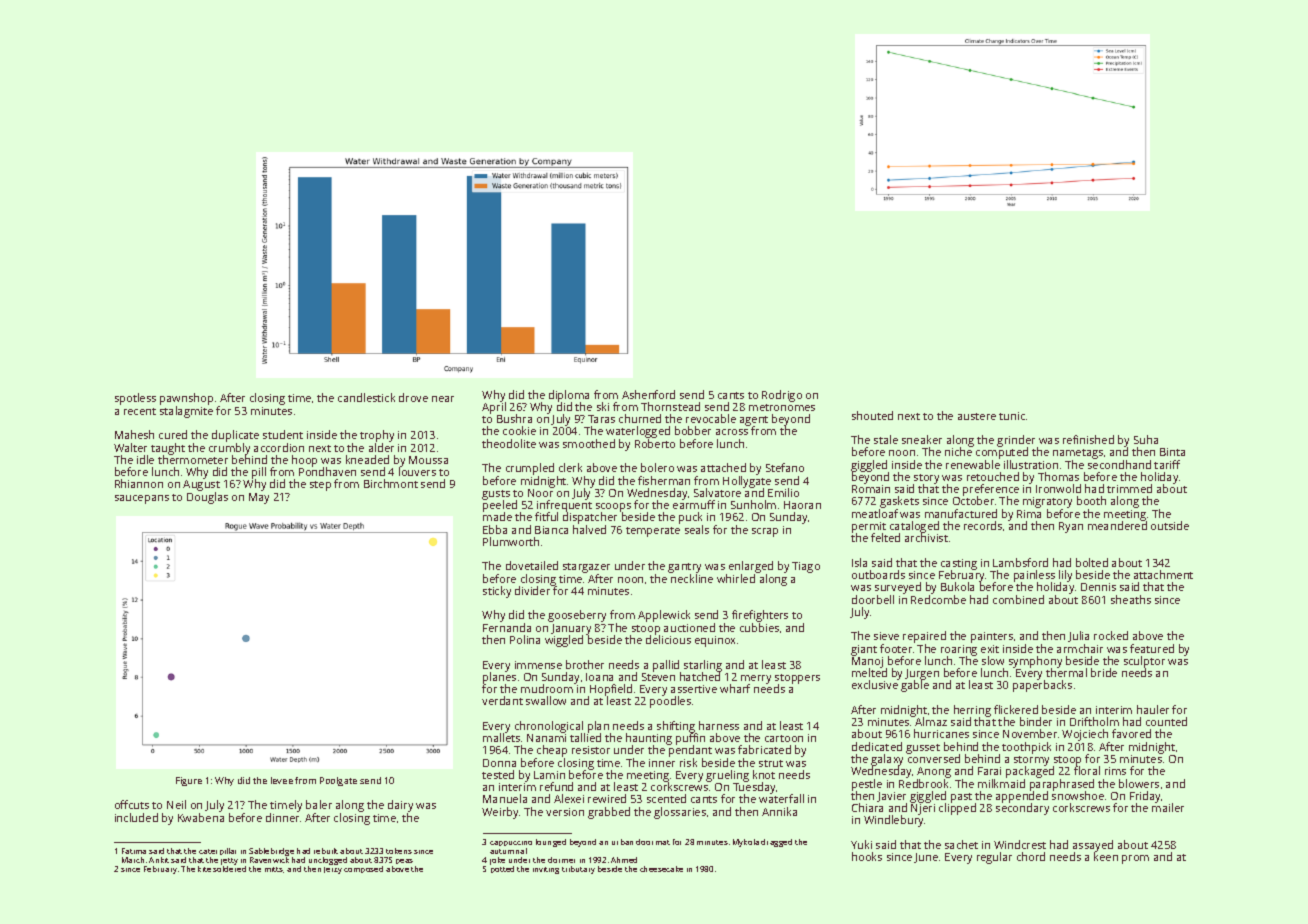 The height and width of the screenshot is (924, 1308). What do you see at coordinates (1058, 489) in the screenshot?
I see `Ironwold` at bounding box center [1058, 489].
